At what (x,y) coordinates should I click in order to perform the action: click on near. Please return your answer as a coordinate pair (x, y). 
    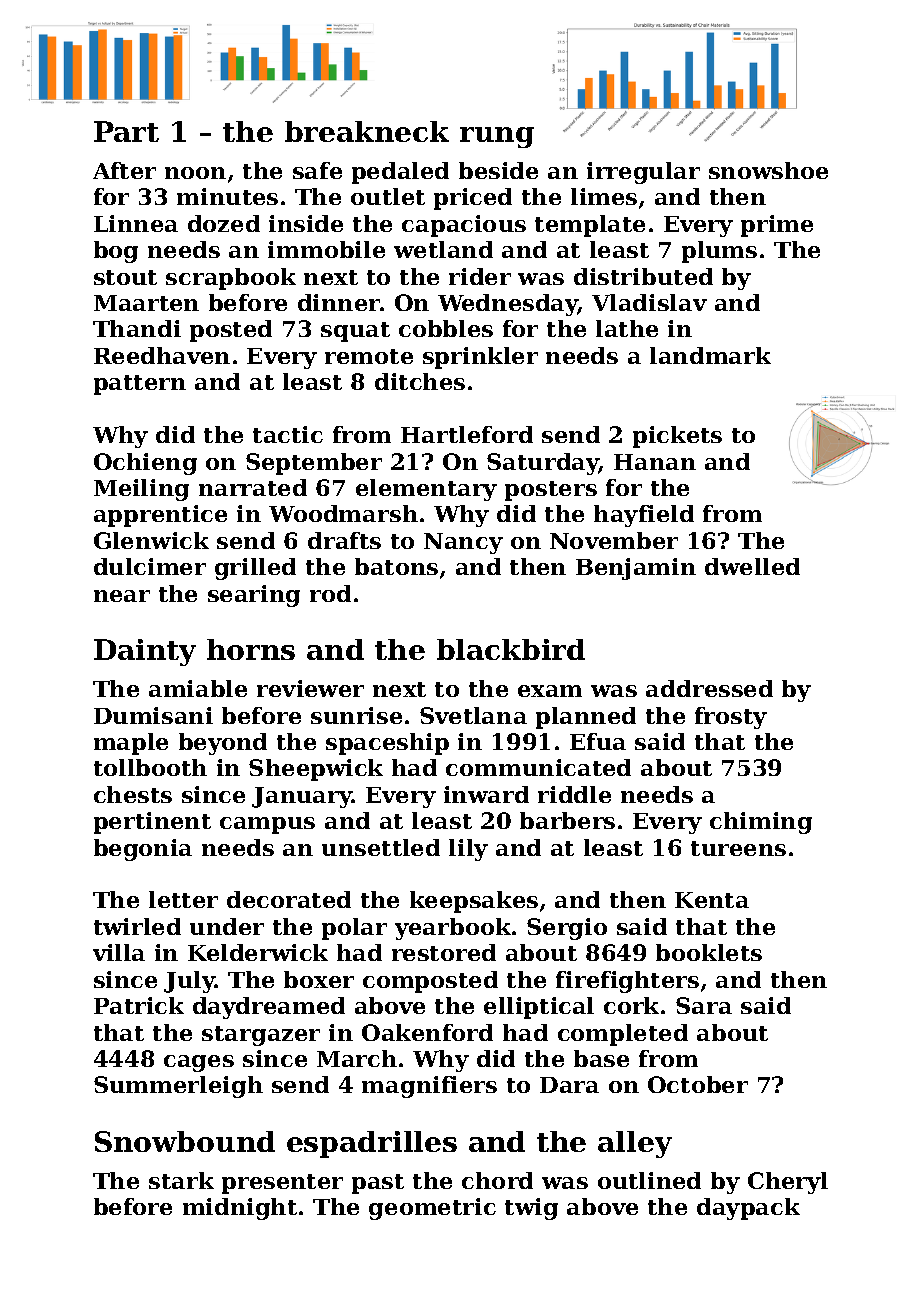
    Looking at the image, I should click on (122, 596).
